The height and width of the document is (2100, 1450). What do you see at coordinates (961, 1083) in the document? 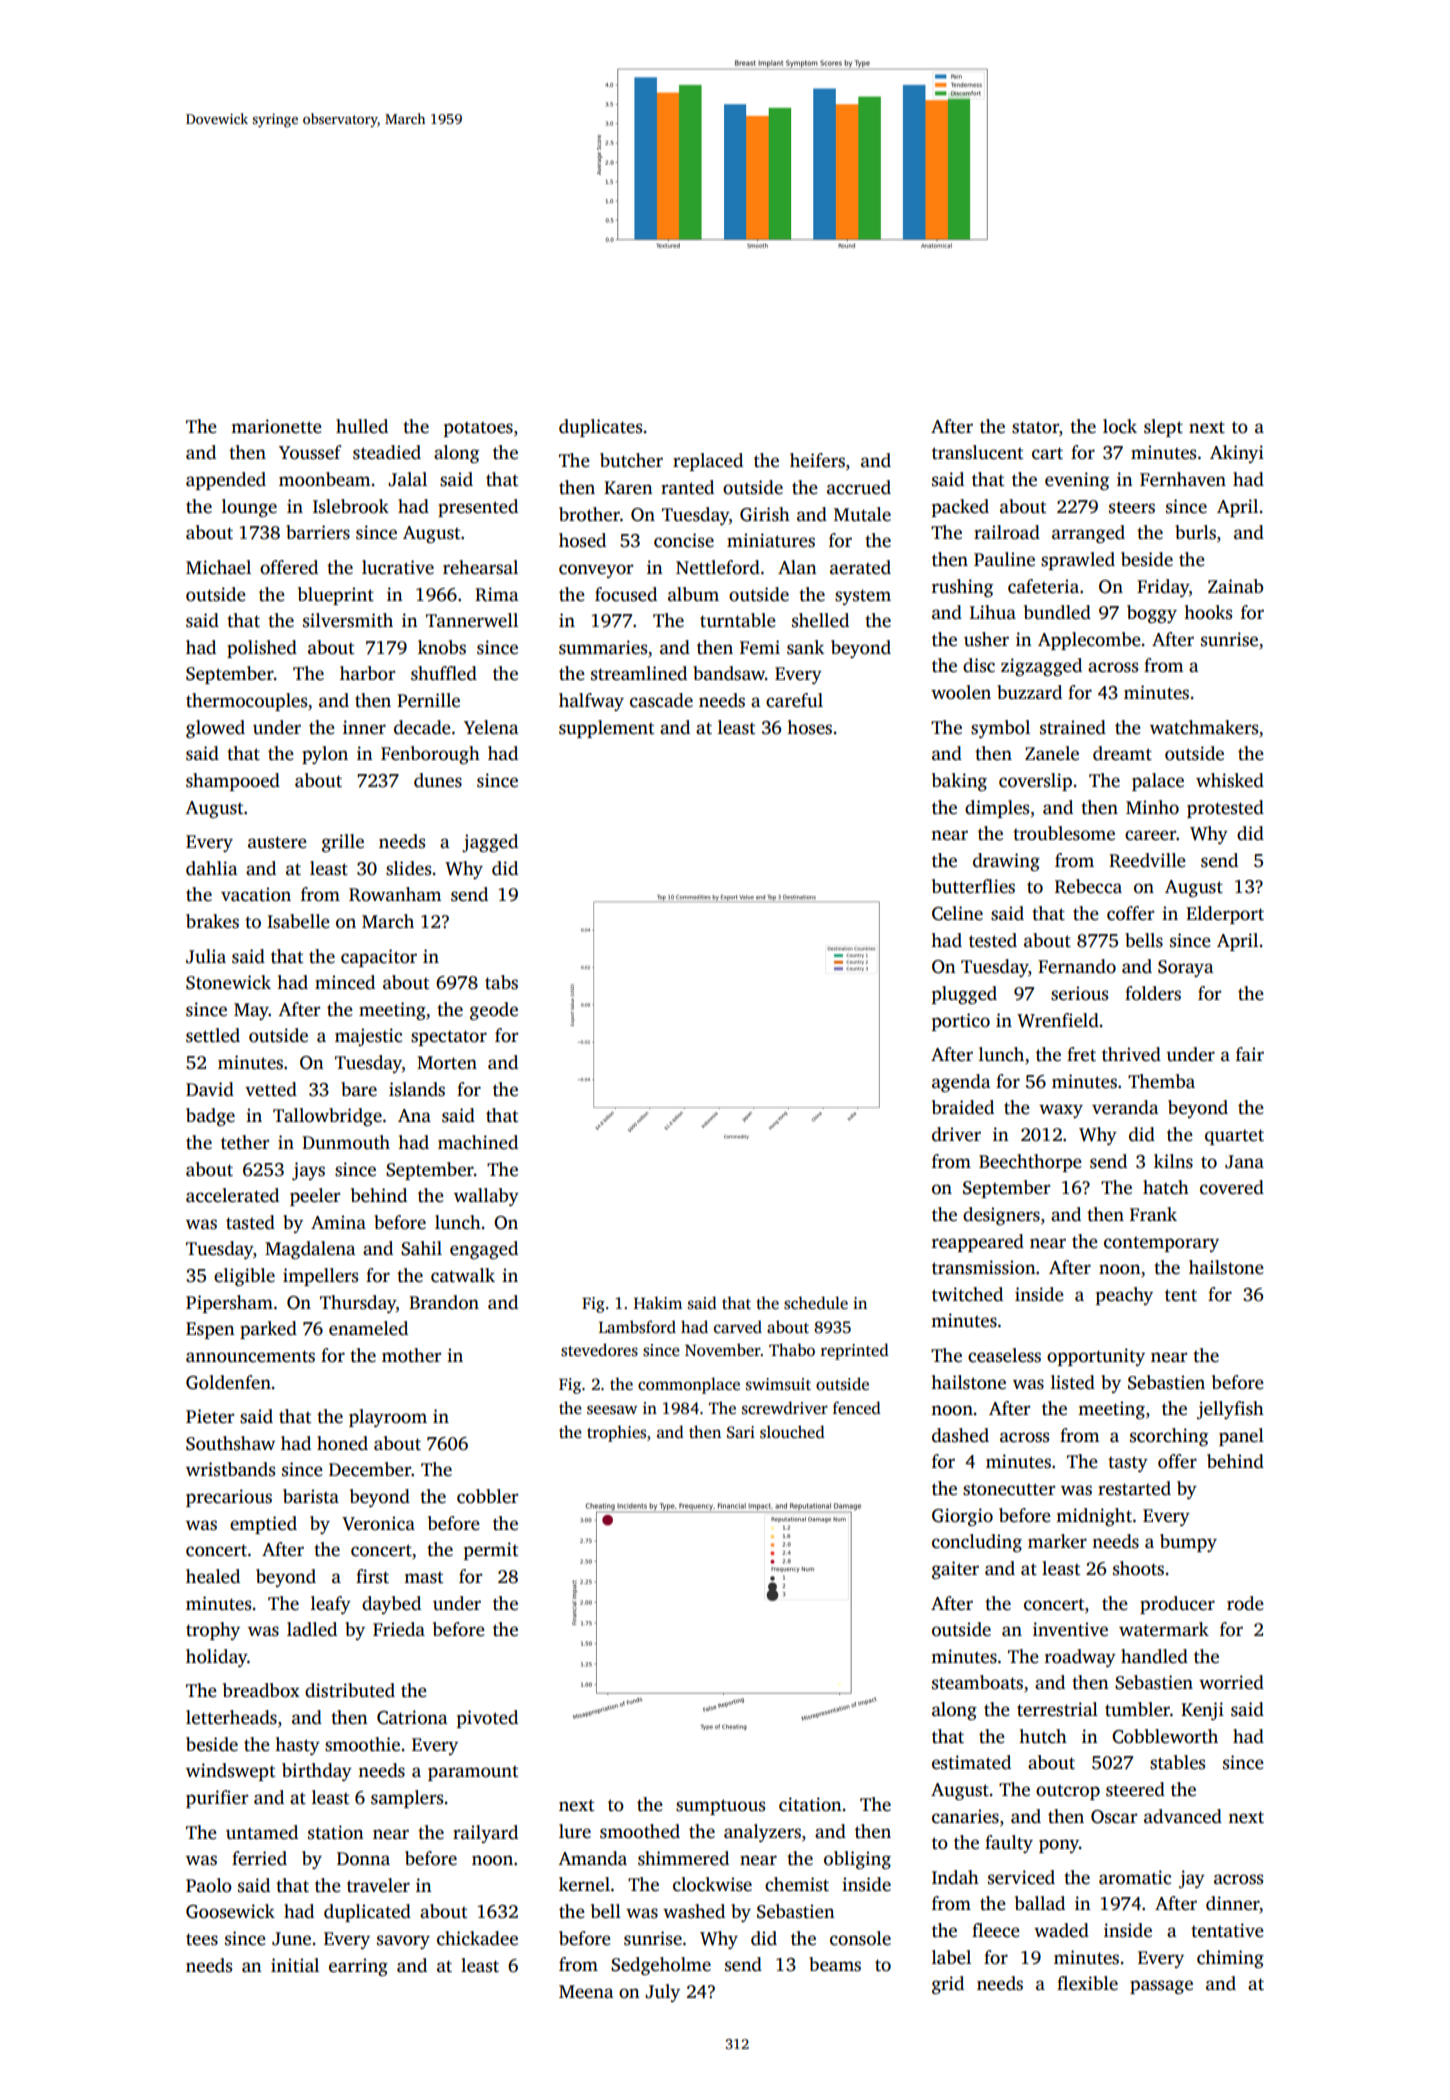
I see `agenda` at bounding box center [961, 1083].
